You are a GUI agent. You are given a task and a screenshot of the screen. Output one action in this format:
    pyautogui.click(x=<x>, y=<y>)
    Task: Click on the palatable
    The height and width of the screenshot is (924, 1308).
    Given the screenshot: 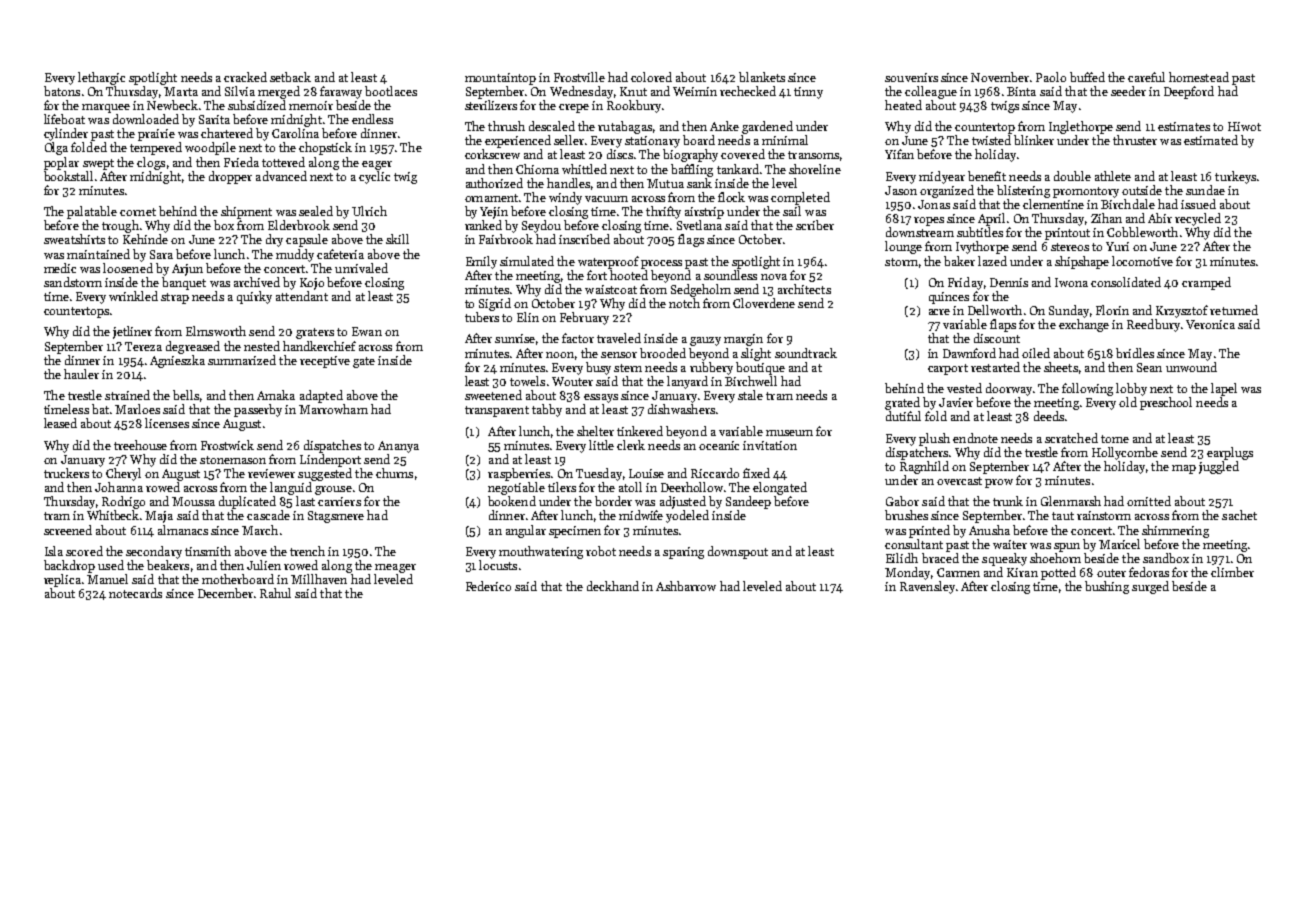 What is the action you would take?
    pyautogui.click(x=92, y=212)
